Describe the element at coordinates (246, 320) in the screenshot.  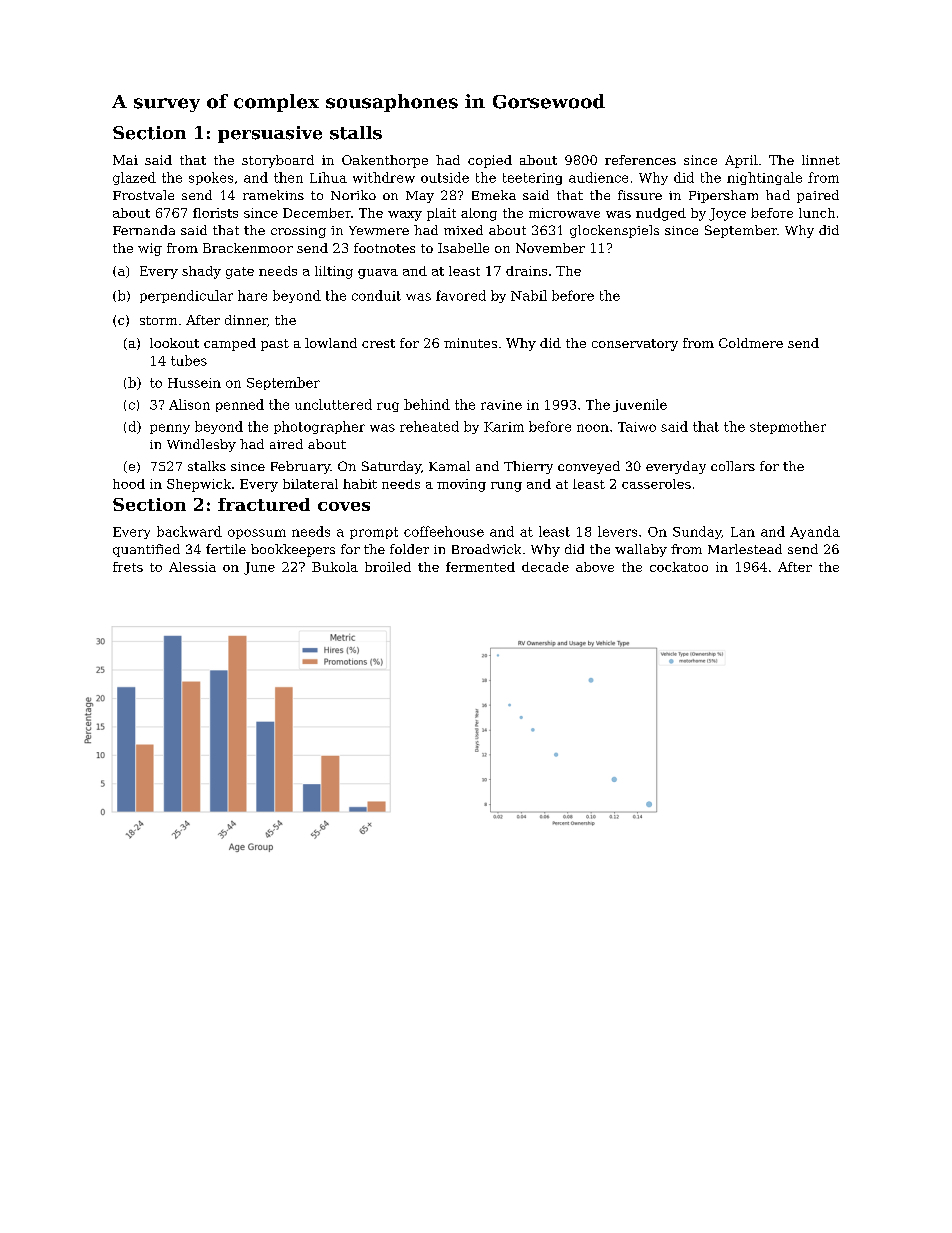
I see `dinner` at that location.
